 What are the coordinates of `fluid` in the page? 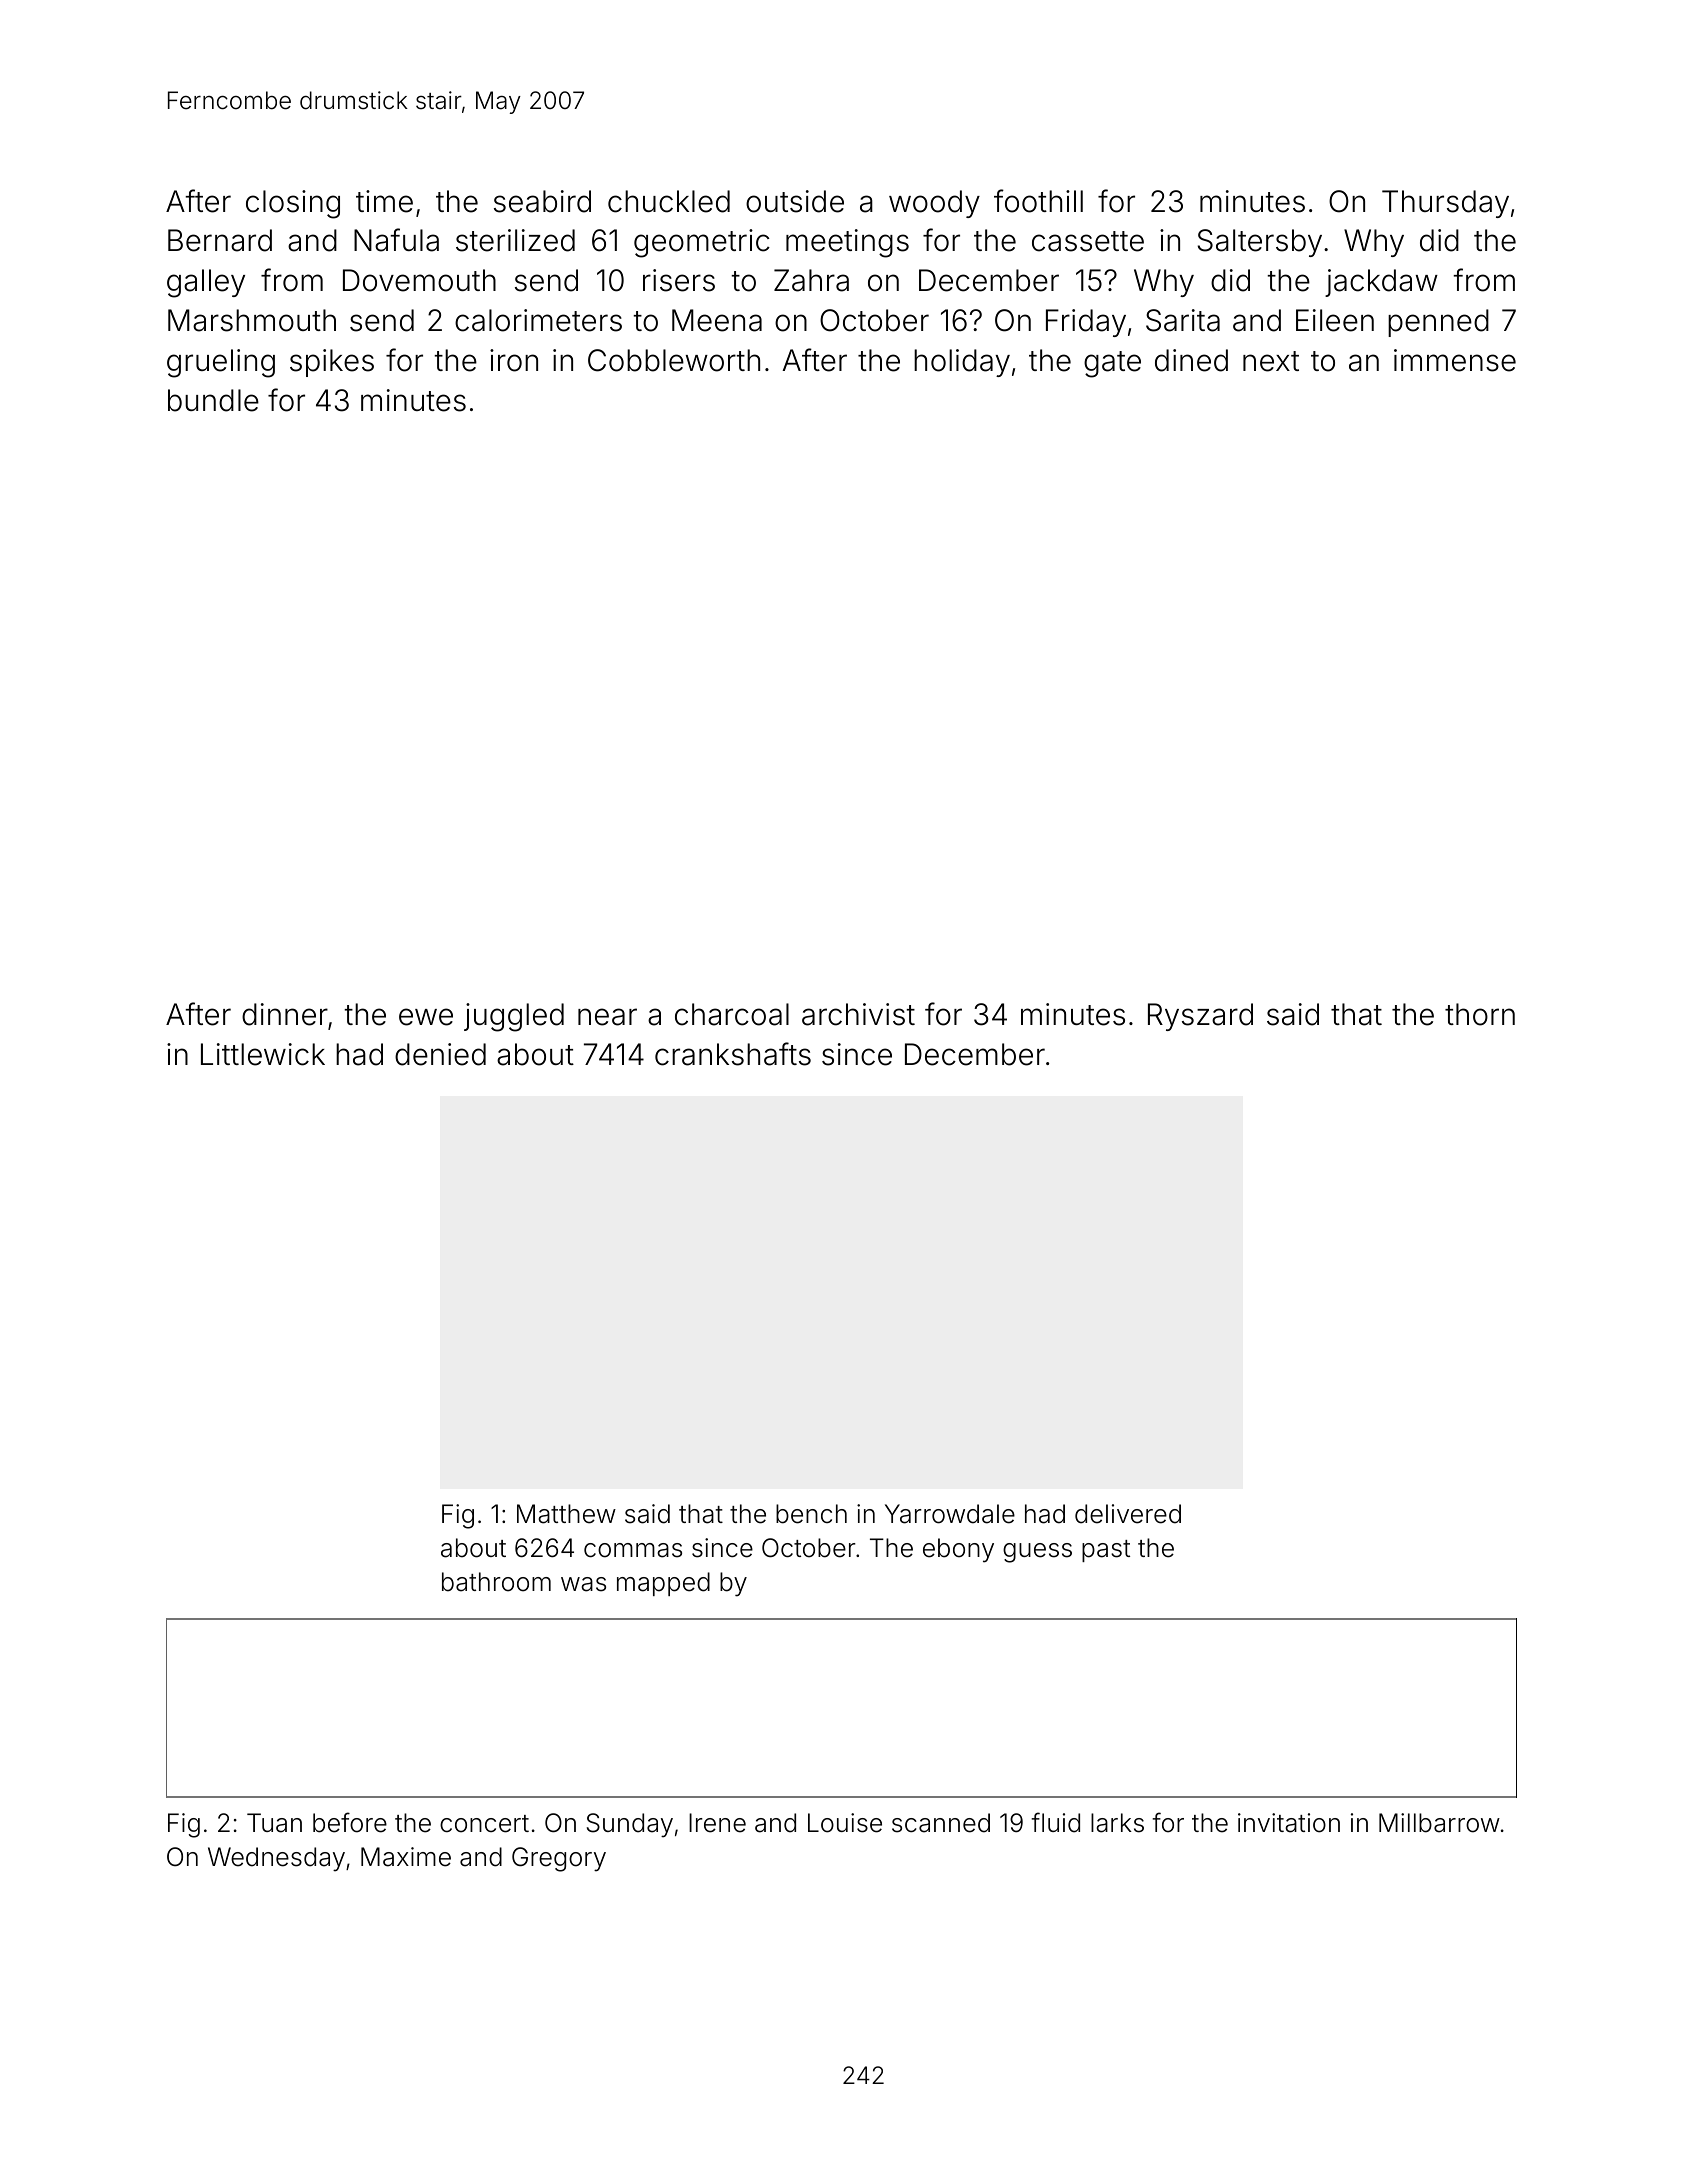 It's located at (1055, 1822).
